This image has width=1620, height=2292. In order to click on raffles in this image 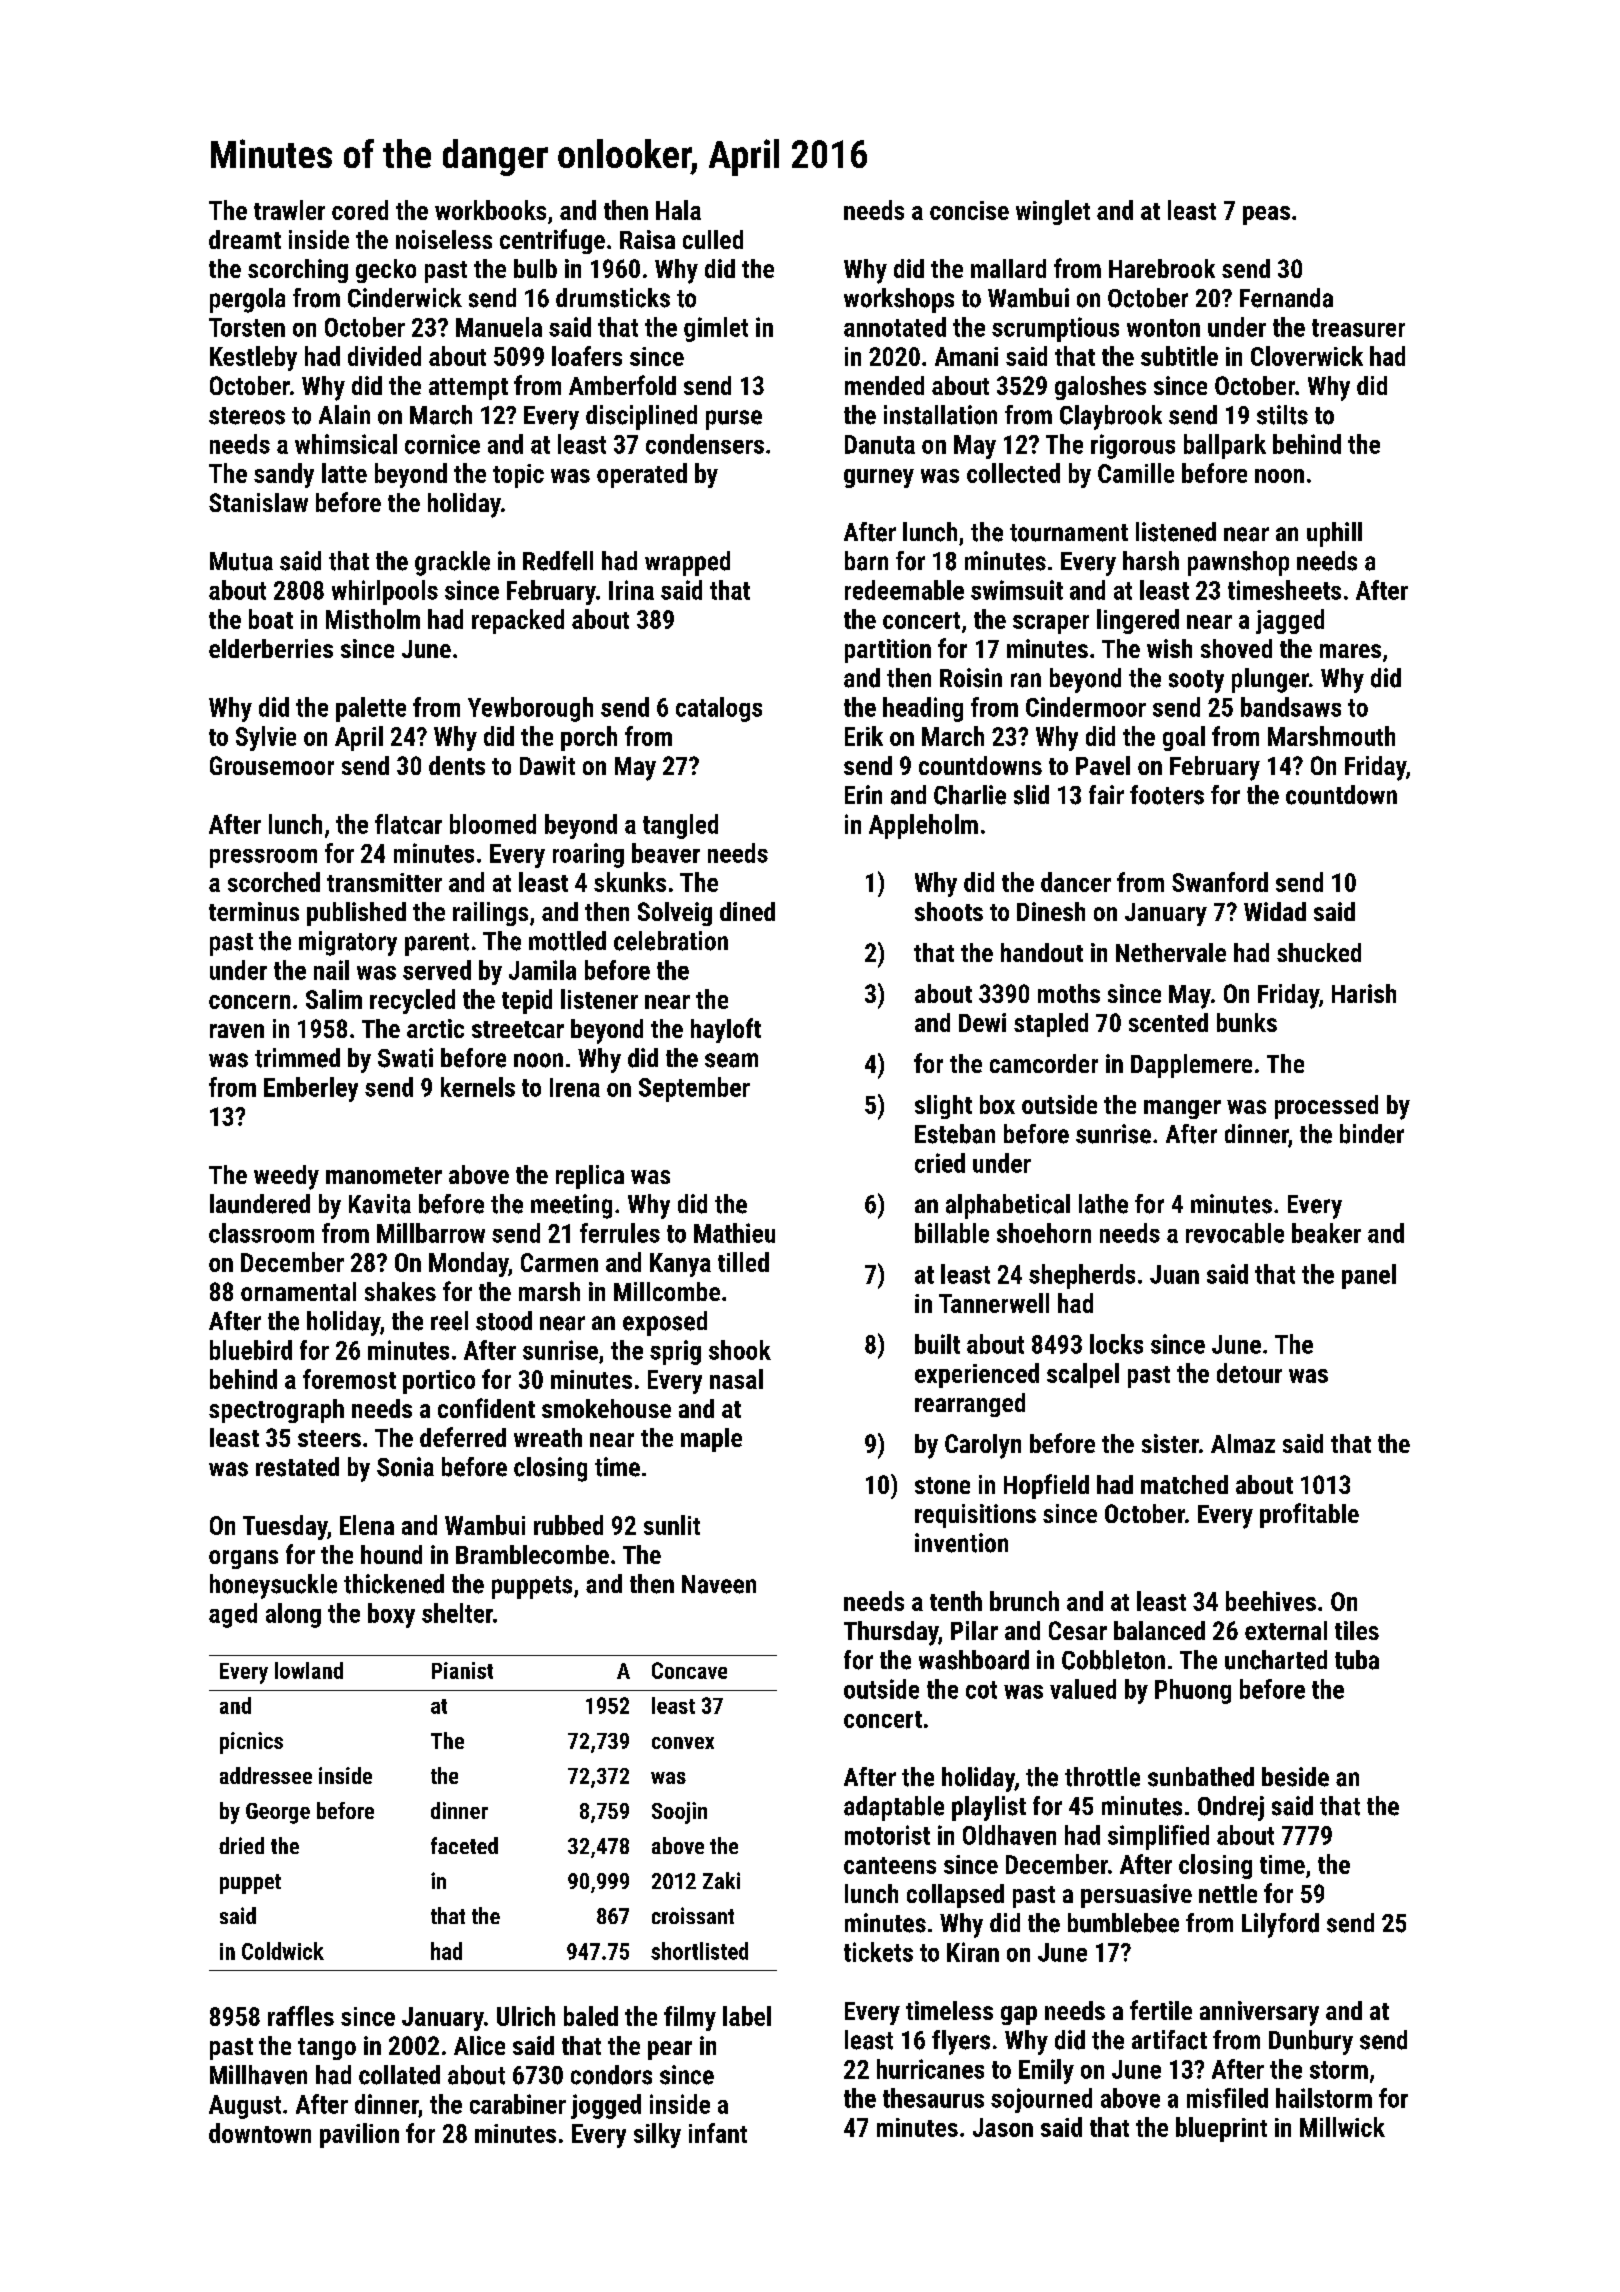, I will do `click(301, 2016)`.
